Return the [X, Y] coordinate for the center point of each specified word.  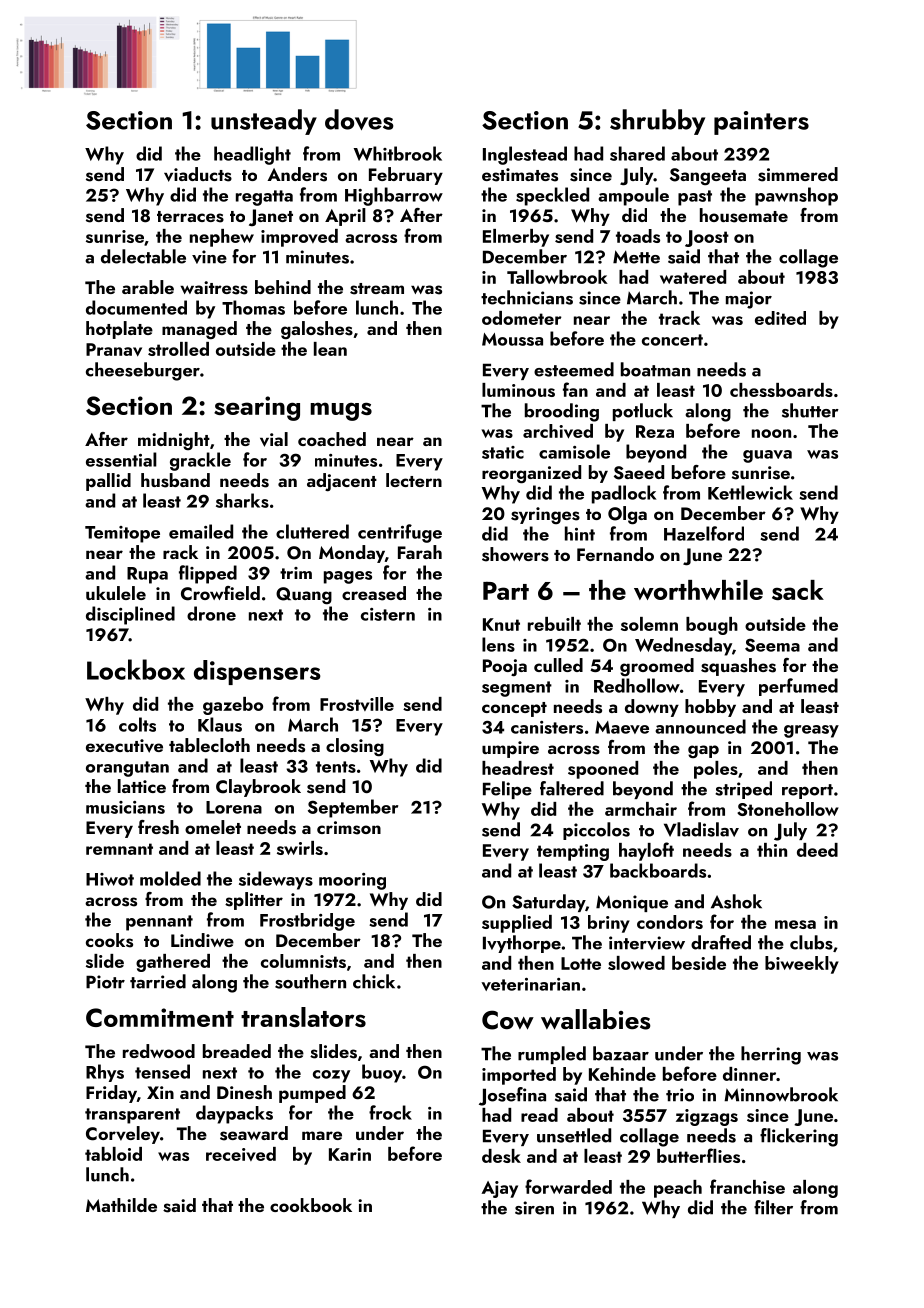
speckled [552, 196]
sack [798, 590]
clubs [811, 942]
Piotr [105, 982]
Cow [508, 1020]
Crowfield [220, 593]
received [241, 1154]
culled [558, 665]
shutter [810, 410]
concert [672, 340]
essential [121, 459]
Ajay [500, 1189]
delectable [143, 256]
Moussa [512, 339]
